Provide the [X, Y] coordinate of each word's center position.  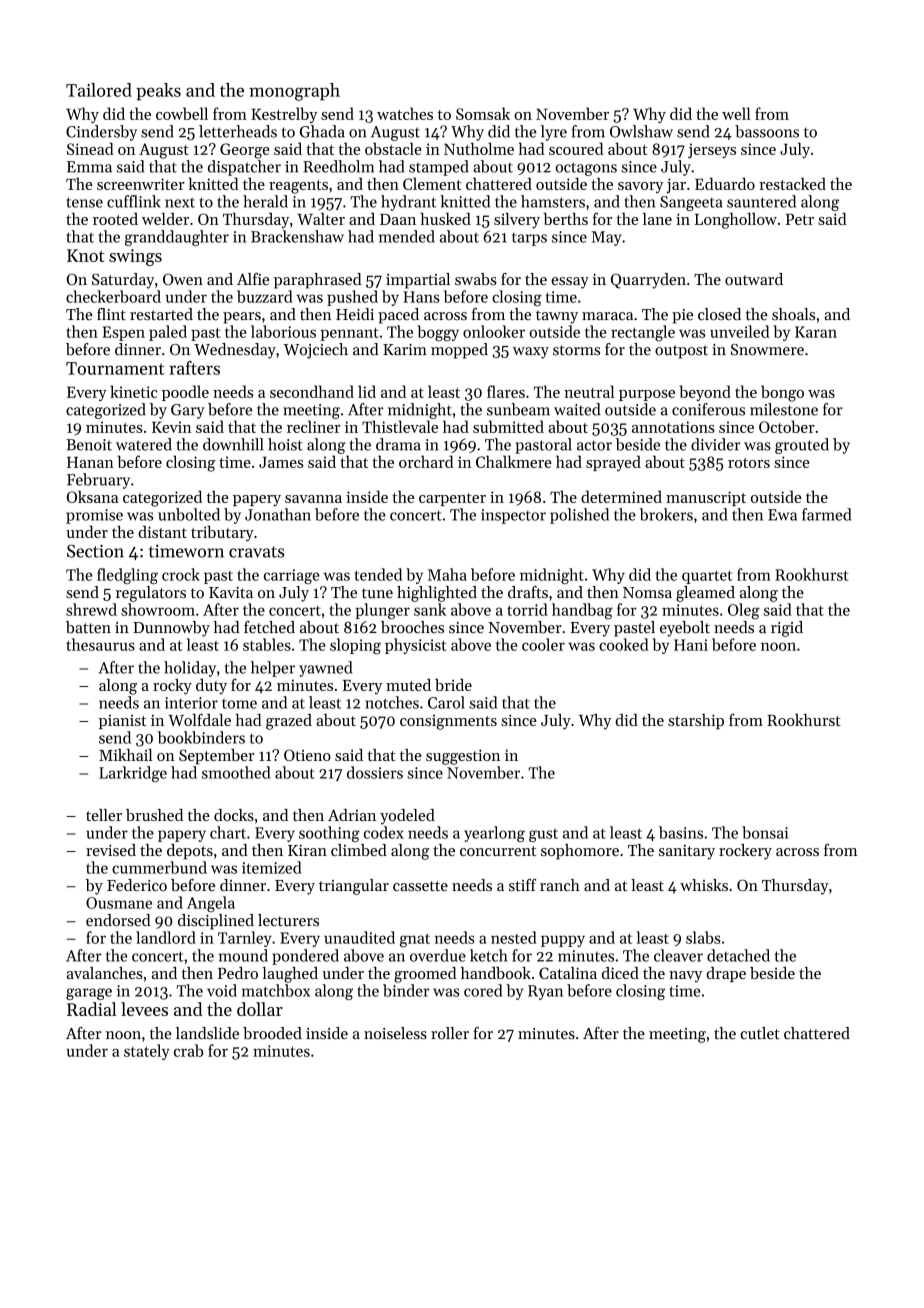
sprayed [613, 463]
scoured [576, 148]
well [736, 113]
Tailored [99, 90]
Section [95, 551]
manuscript [706, 498]
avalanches [105, 973]
